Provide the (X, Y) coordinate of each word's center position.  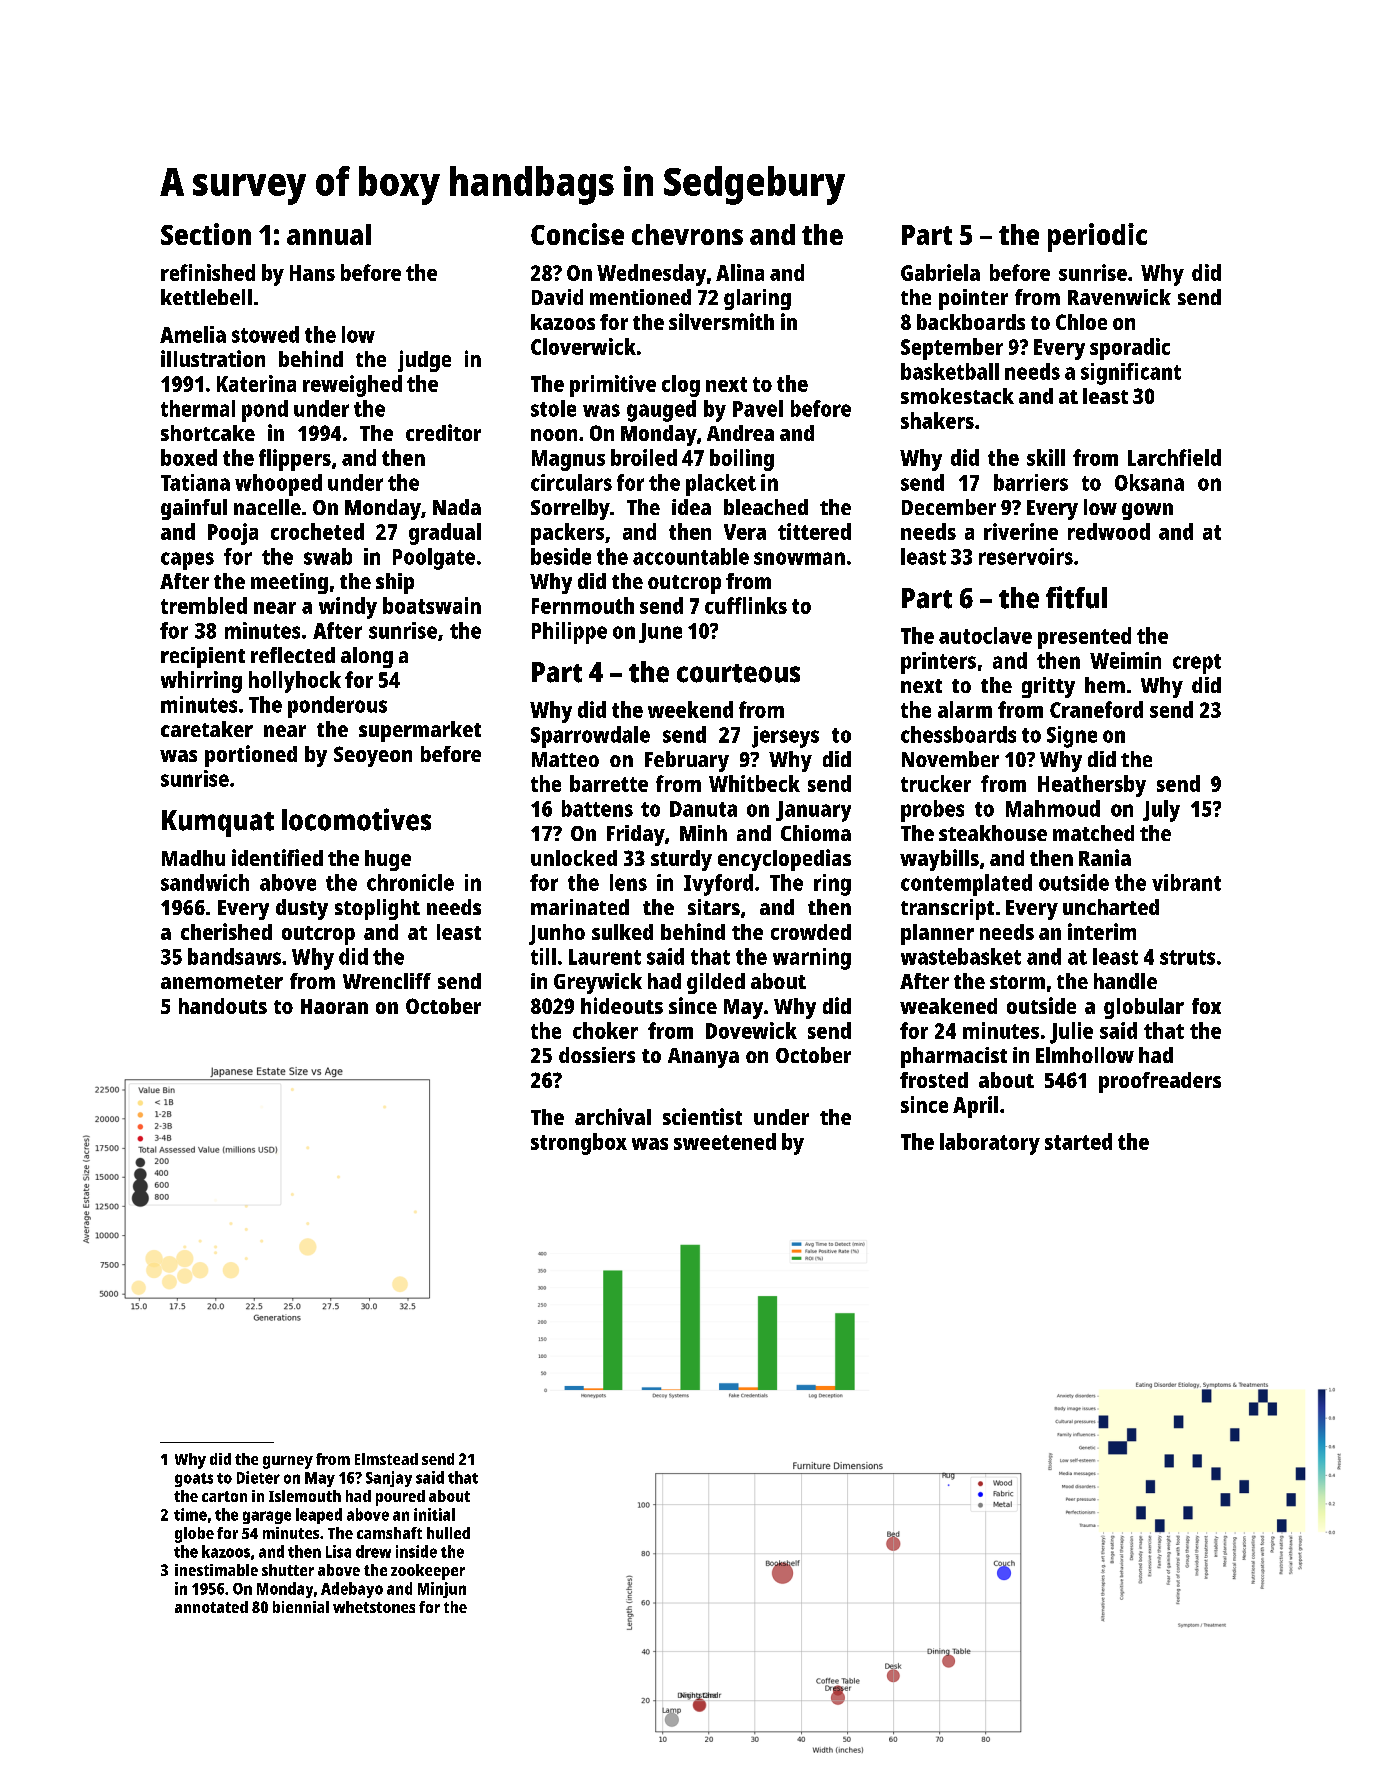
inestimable (216, 1570)
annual (329, 234)
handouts (223, 1006)
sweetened (725, 1141)
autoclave (985, 635)
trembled (204, 605)
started (1078, 1141)
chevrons (687, 234)
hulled (448, 1533)
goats (194, 1480)
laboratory (990, 1144)
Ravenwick (1119, 297)
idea (691, 507)
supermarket (420, 731)
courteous (738, 673)
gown (1147, 511)
